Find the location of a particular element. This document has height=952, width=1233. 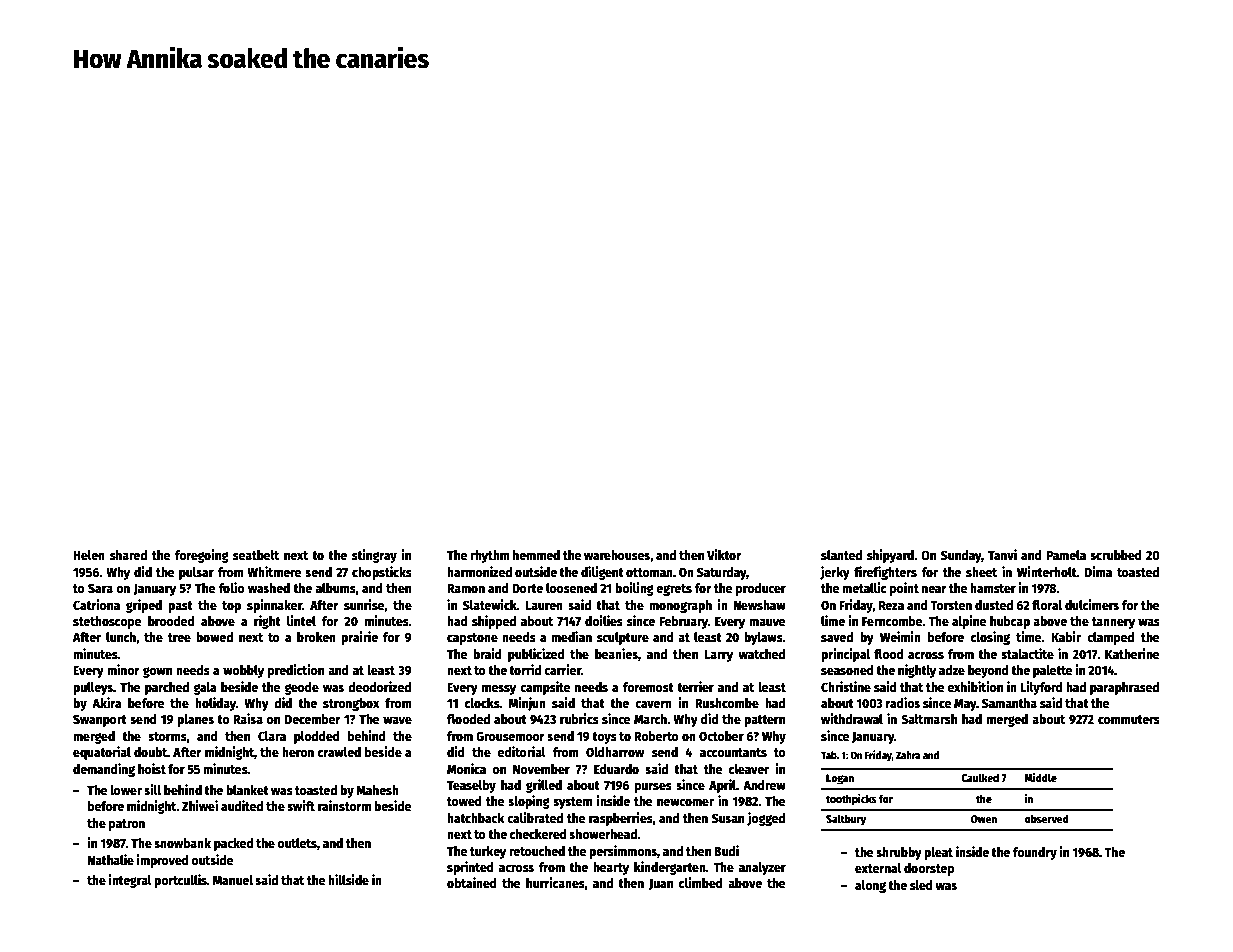

integral is located at coordinates (130, 881).
